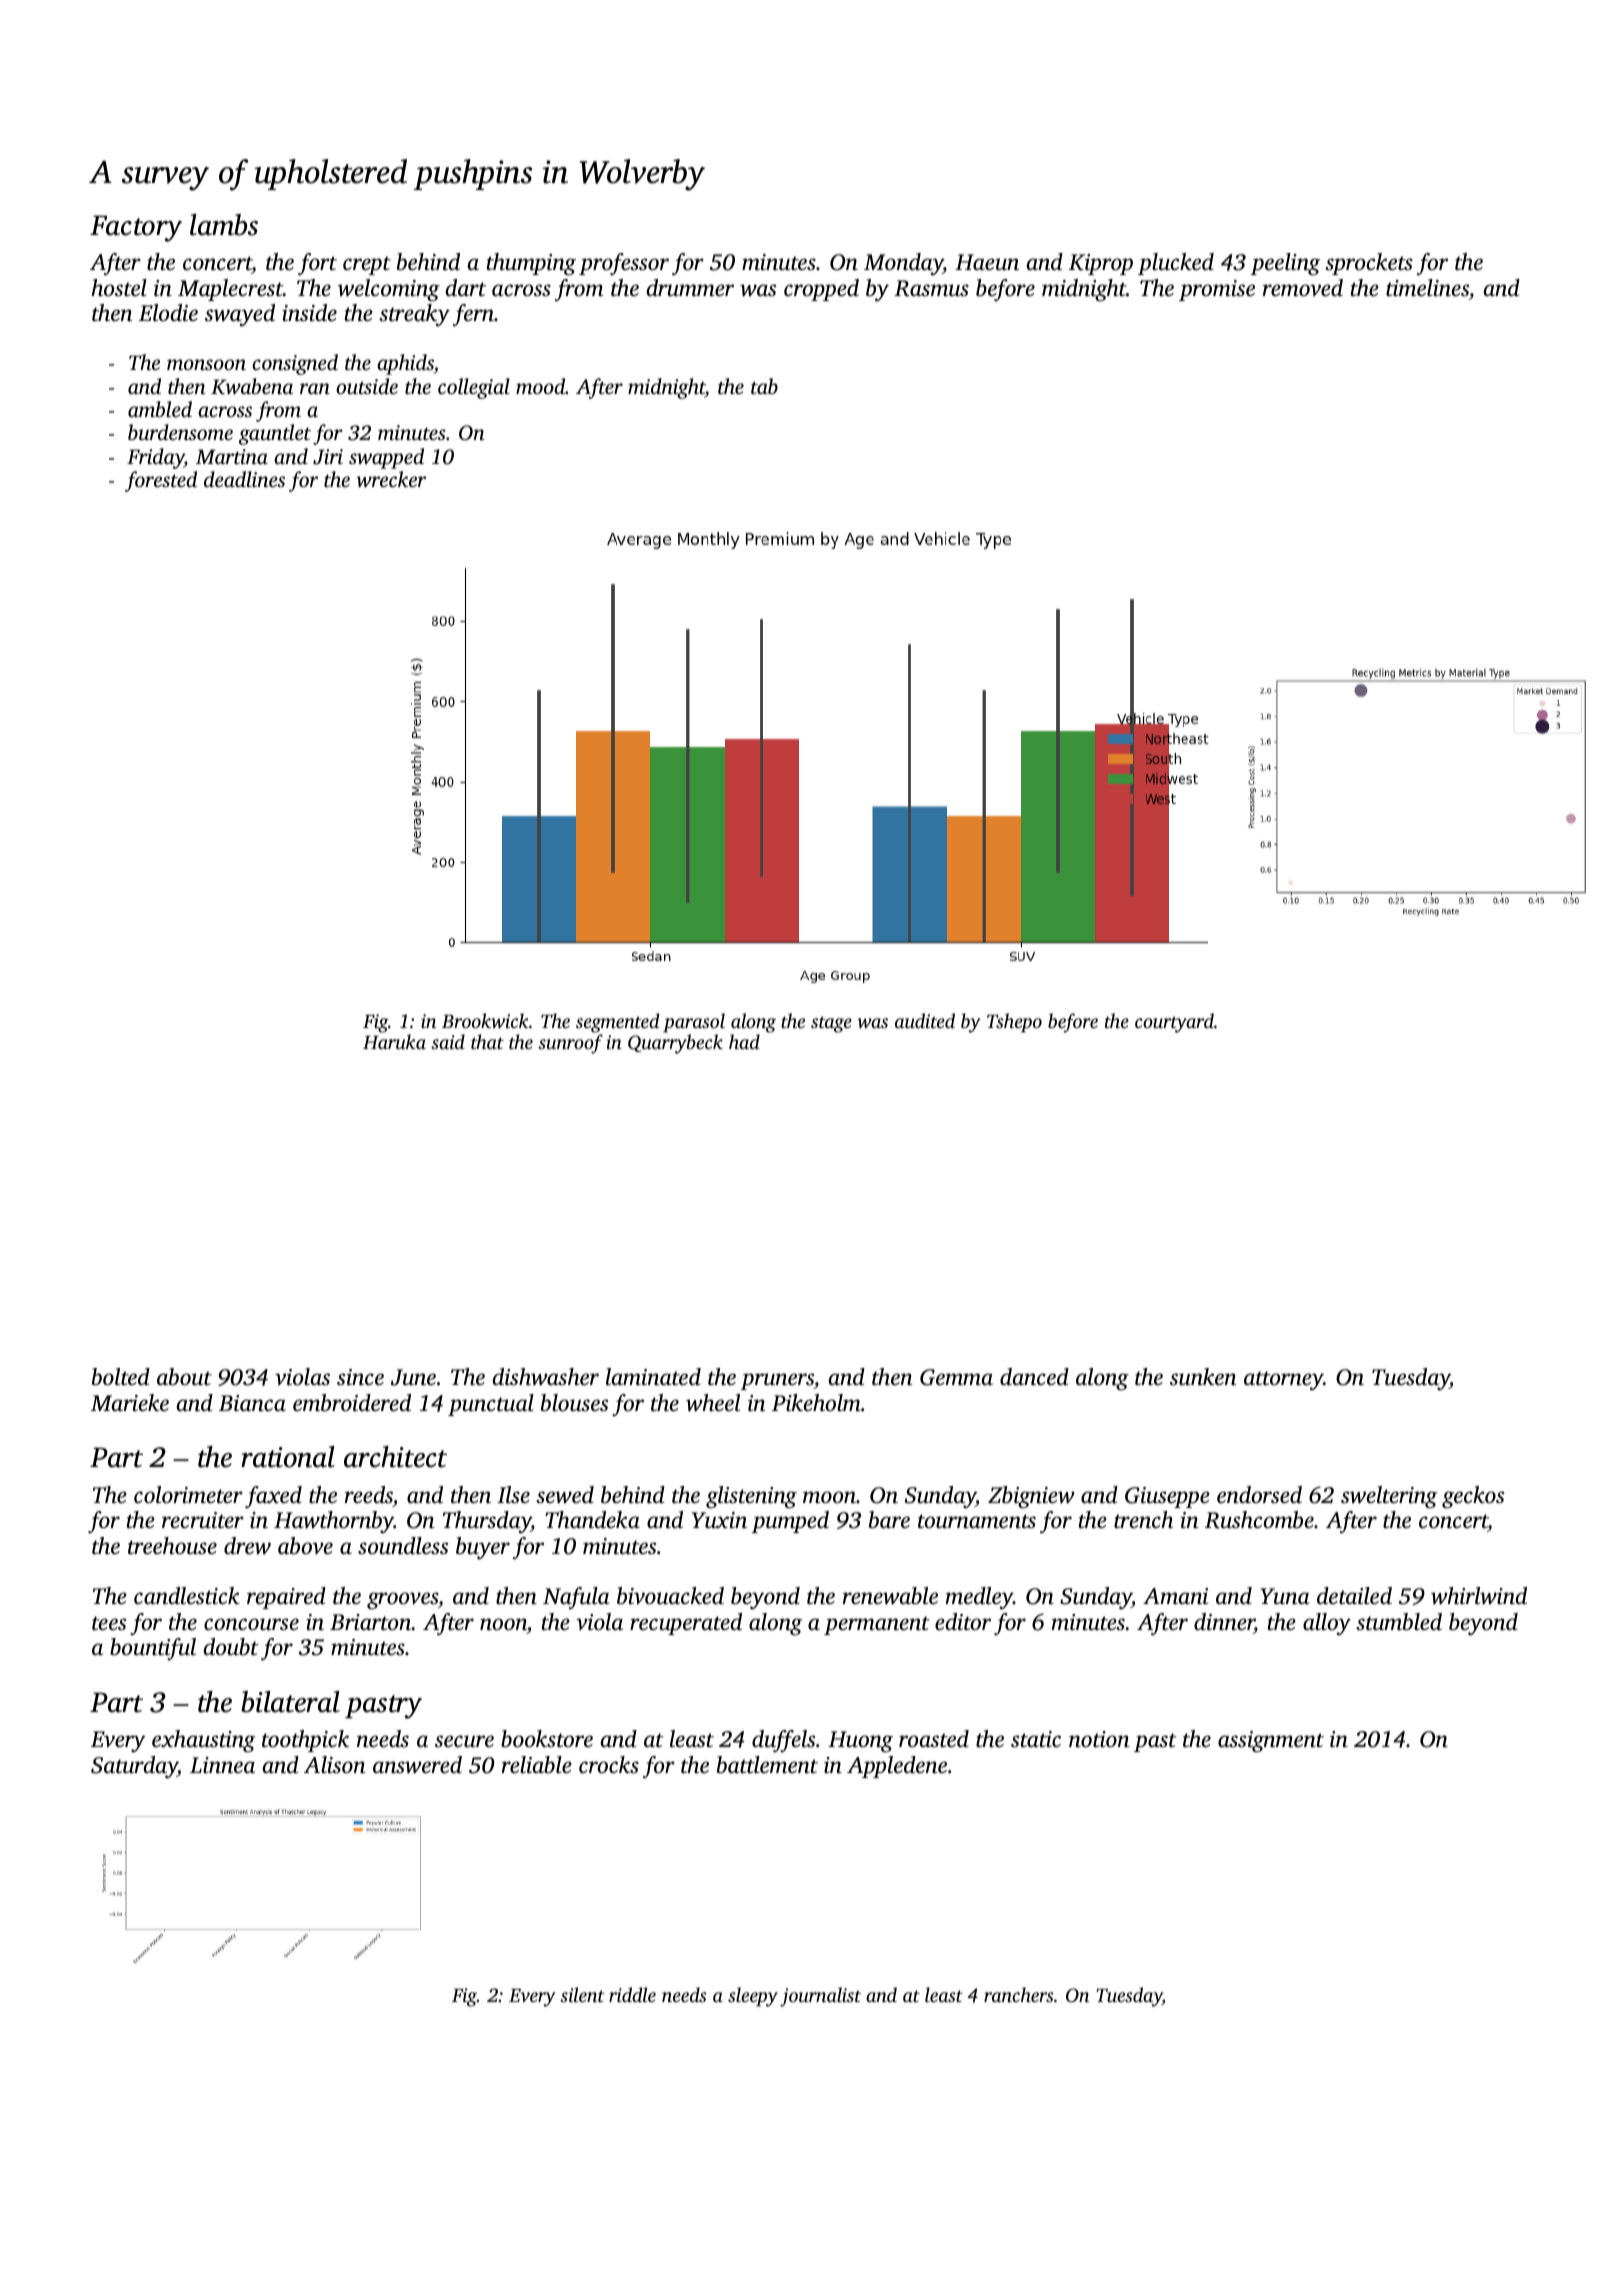 Image resolution: width=1620 pixels, height=2292 pixels. Describe the element at coordinates (448, 1041) in the screenshot. I see `said` at that location.
